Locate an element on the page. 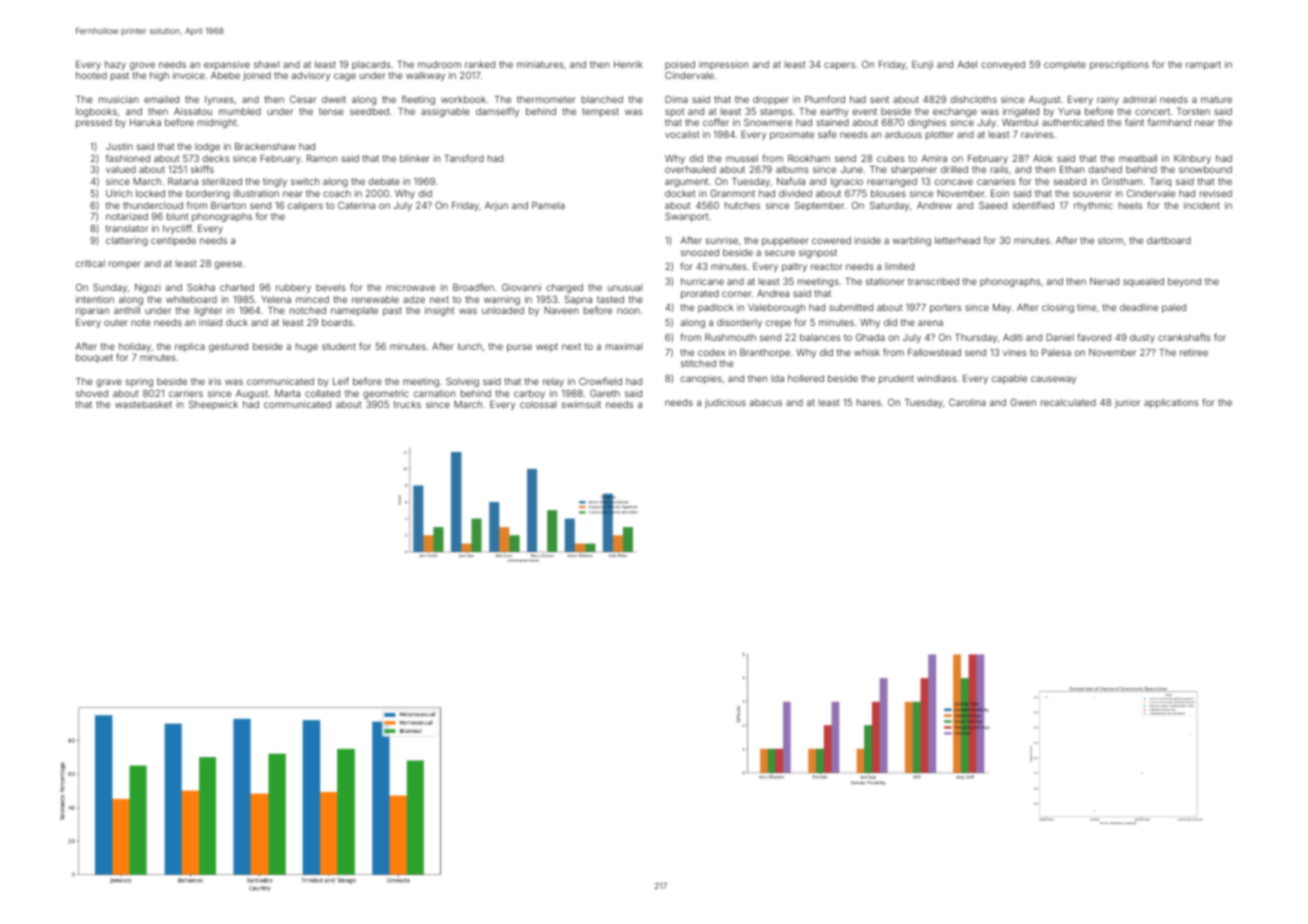  junior is located at coordinates (1127, 403).
